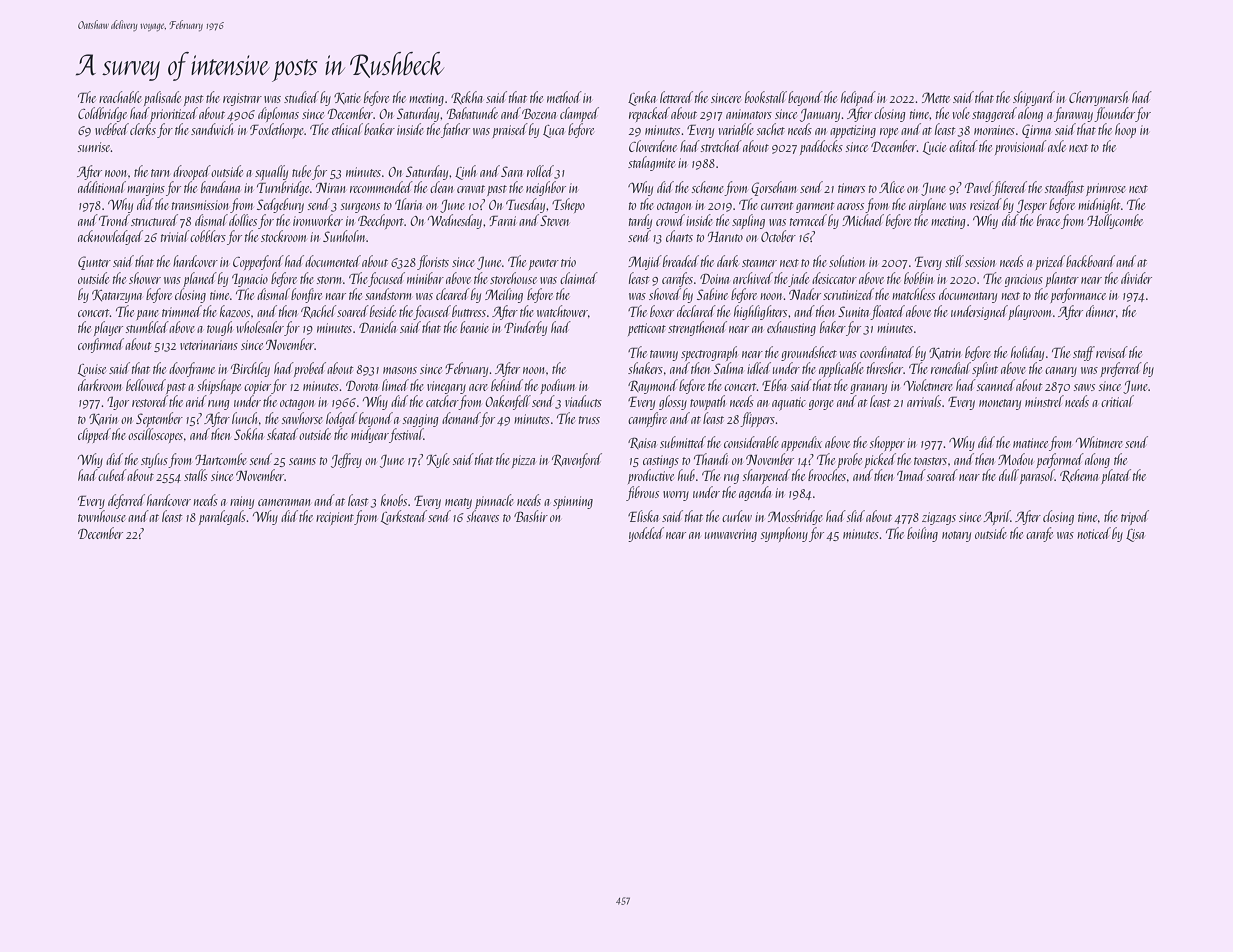 The width and height of the screenshot is (1233, 952). What do you see at coordinates (344, 236) in the screenshot?
I see `Sunholm` at bounding box center [344, 236].
